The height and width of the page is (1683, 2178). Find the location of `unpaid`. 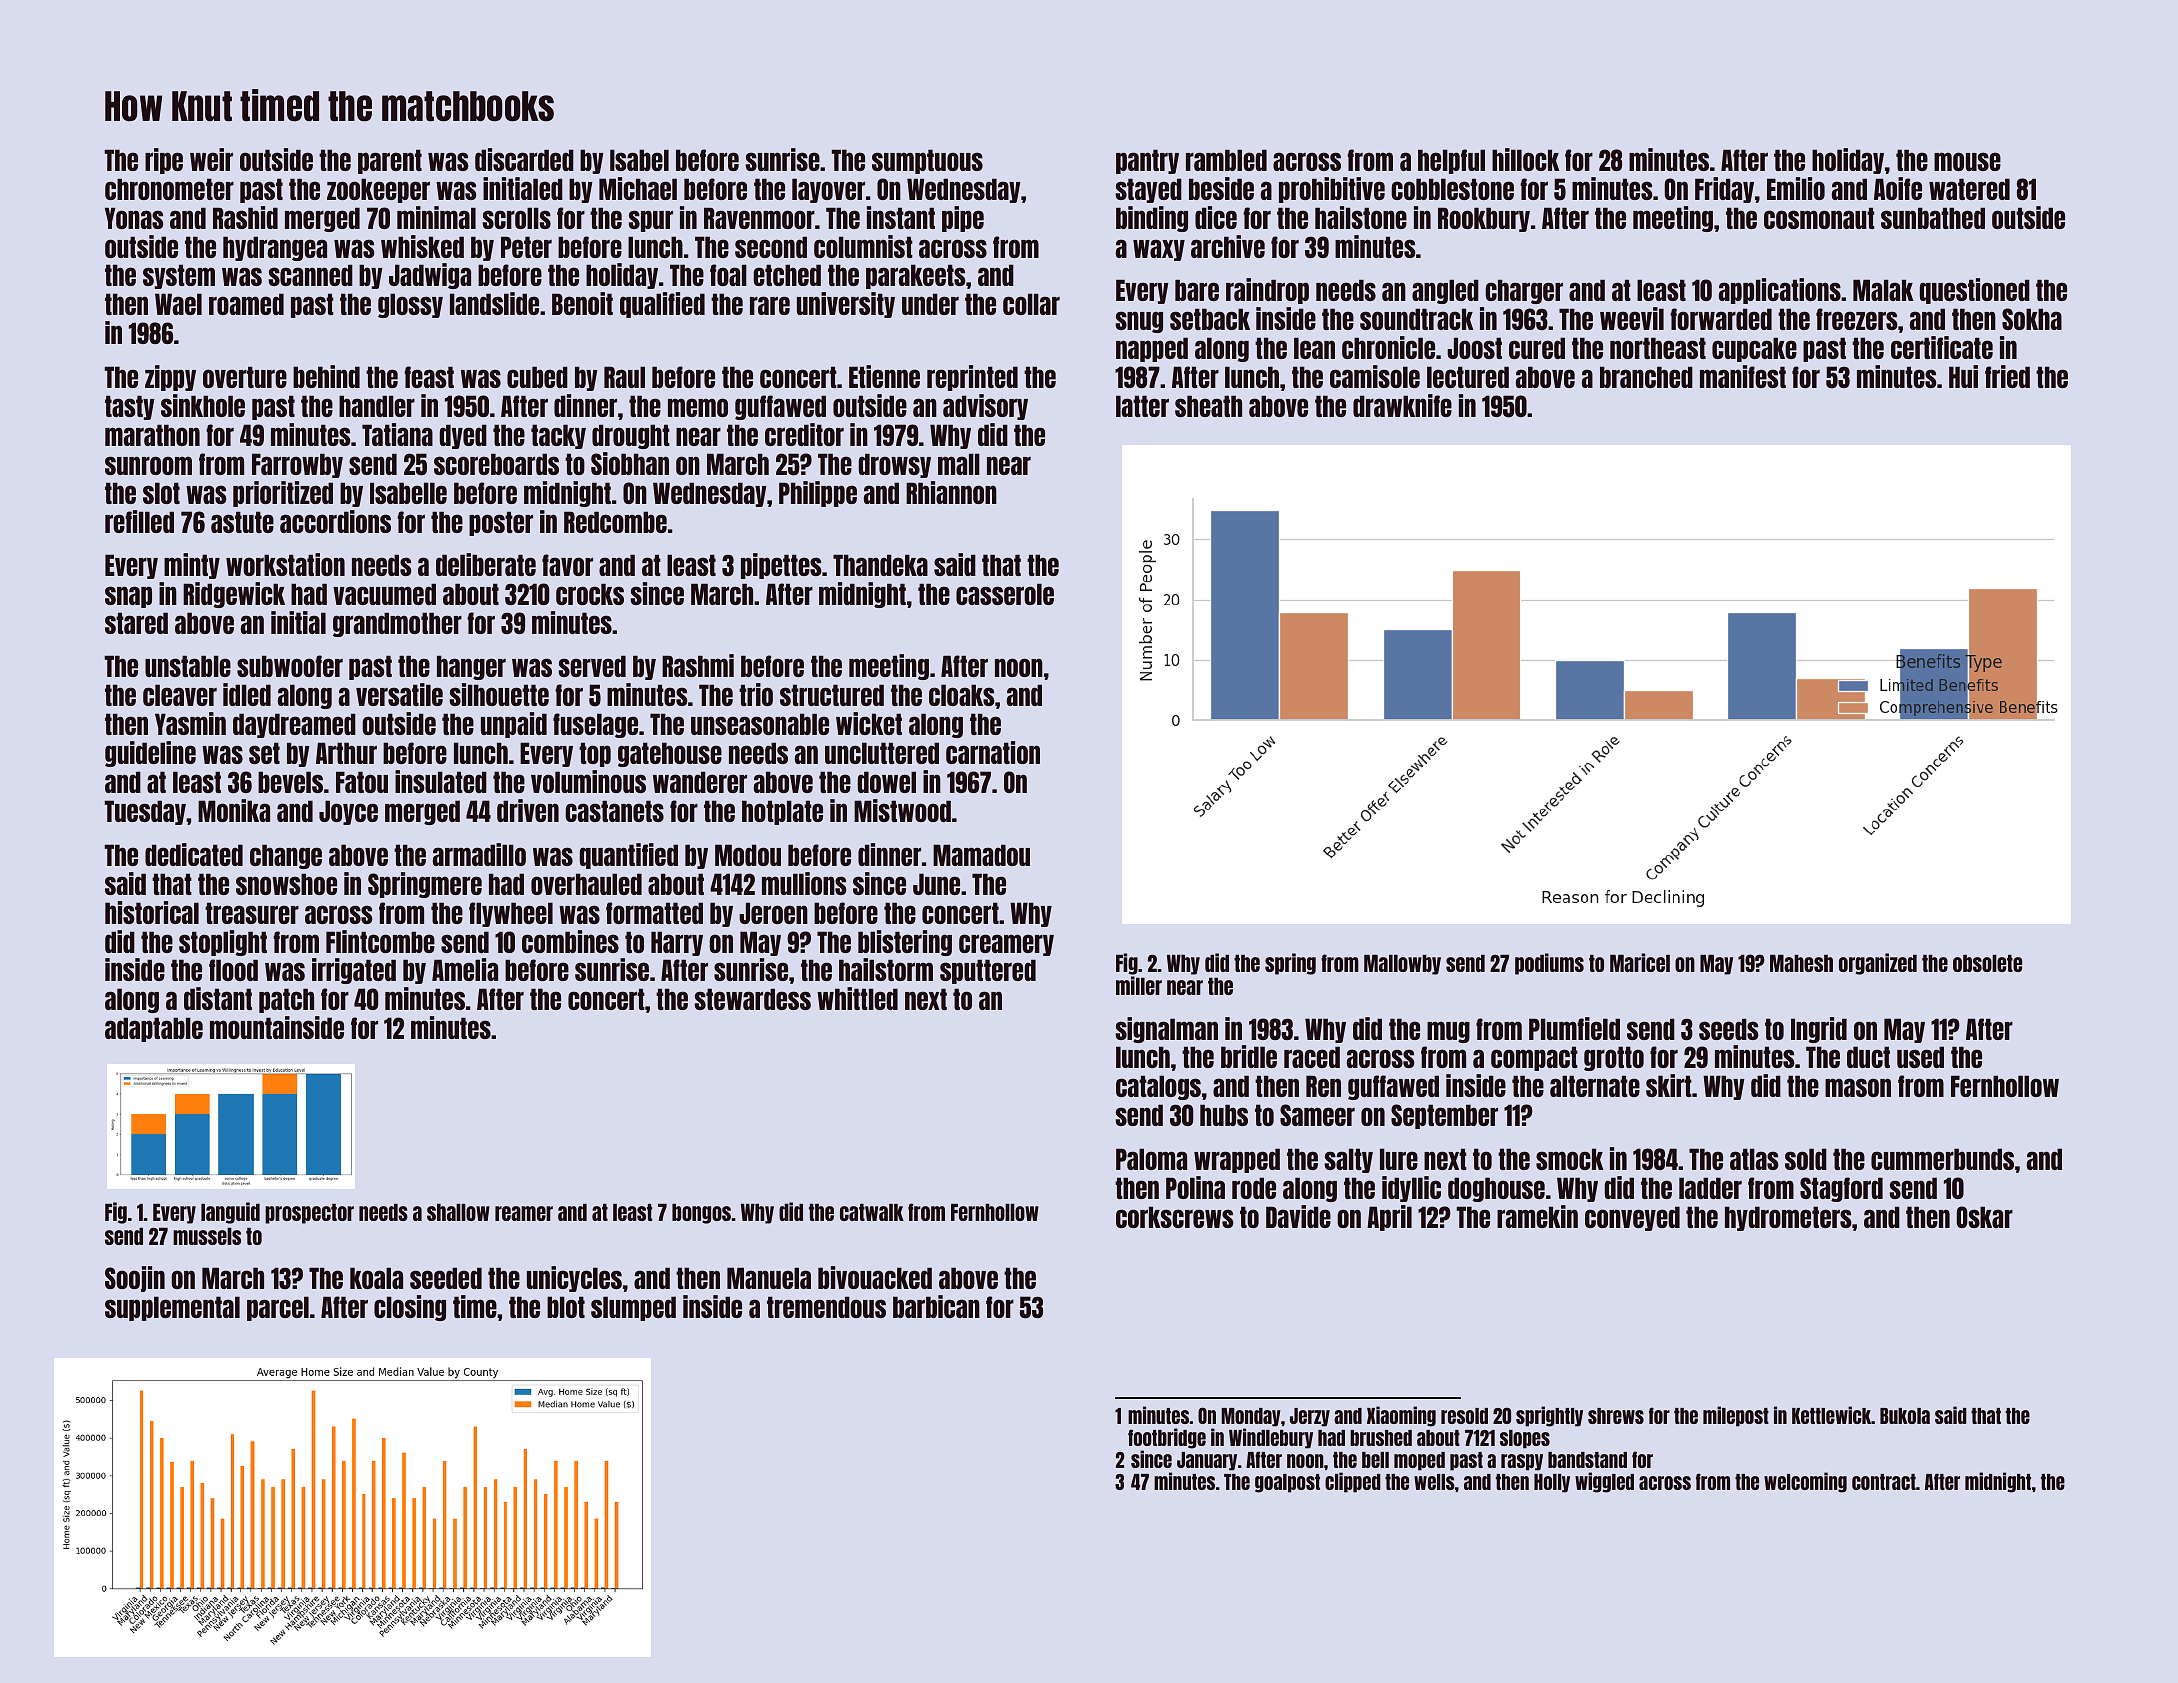

unpaid is located at coordinates (514, 725).
